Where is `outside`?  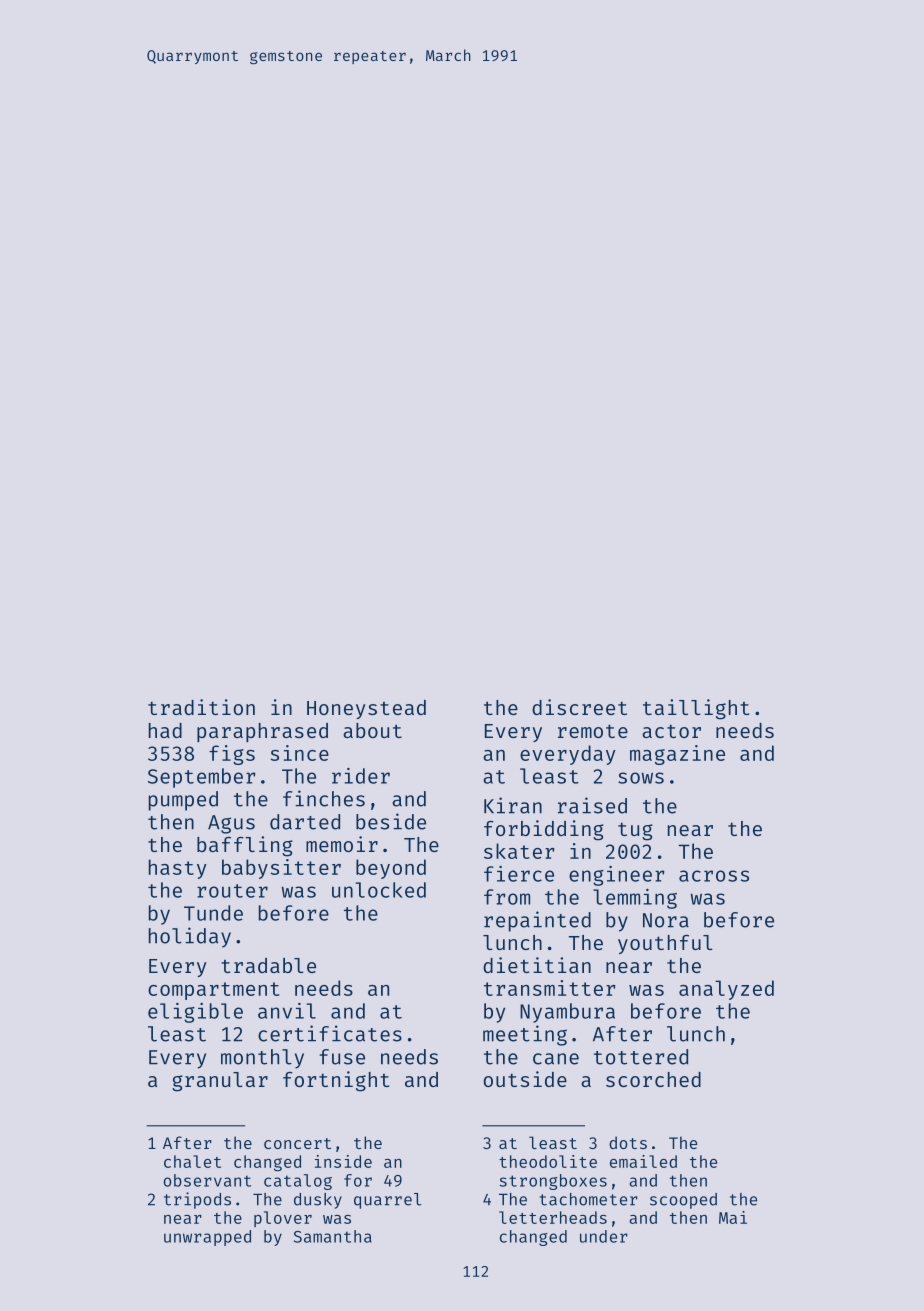
outside is located at coordinates (525, 1079).
